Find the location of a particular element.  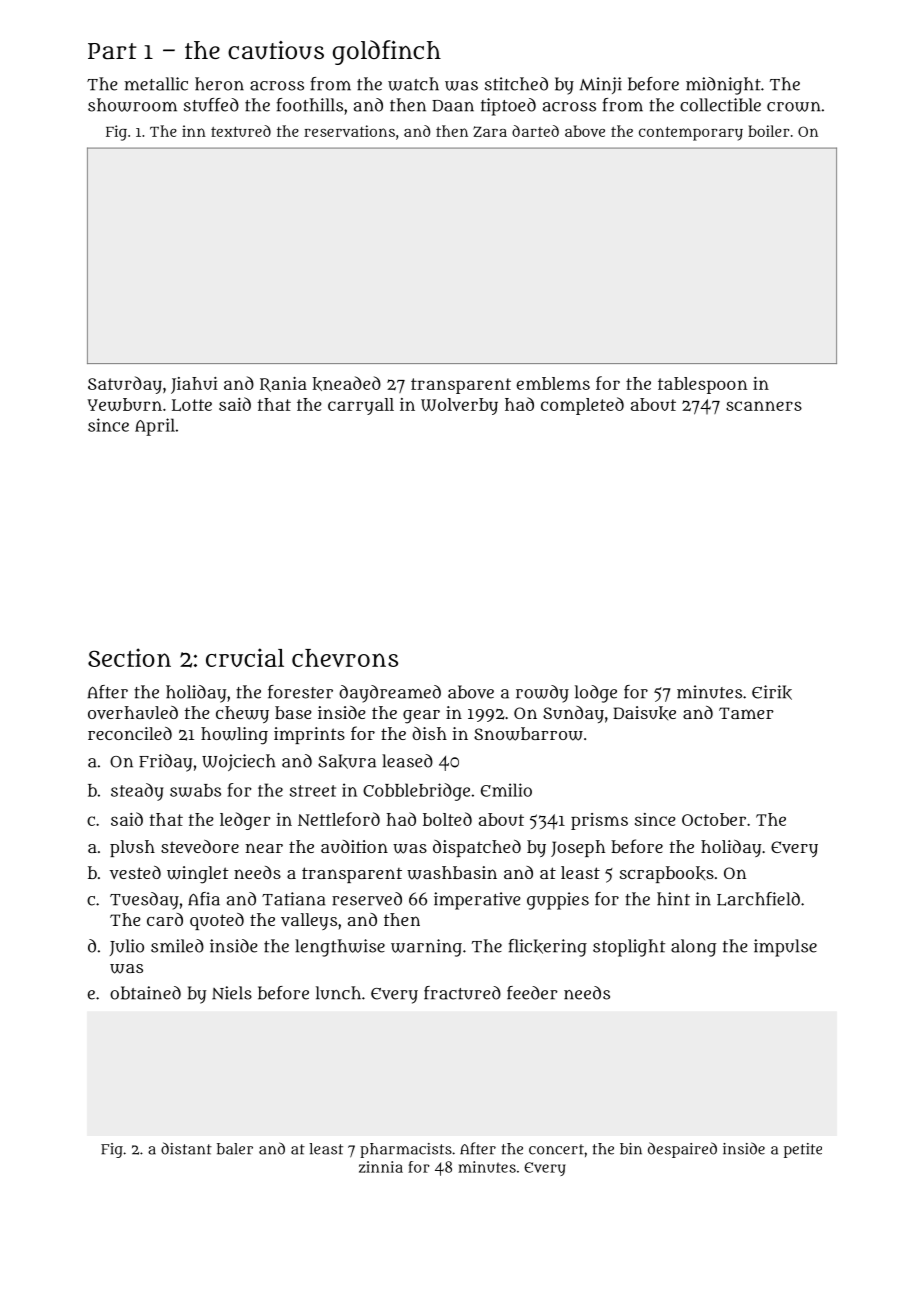

carryall is located at coordinates (361, 406).
